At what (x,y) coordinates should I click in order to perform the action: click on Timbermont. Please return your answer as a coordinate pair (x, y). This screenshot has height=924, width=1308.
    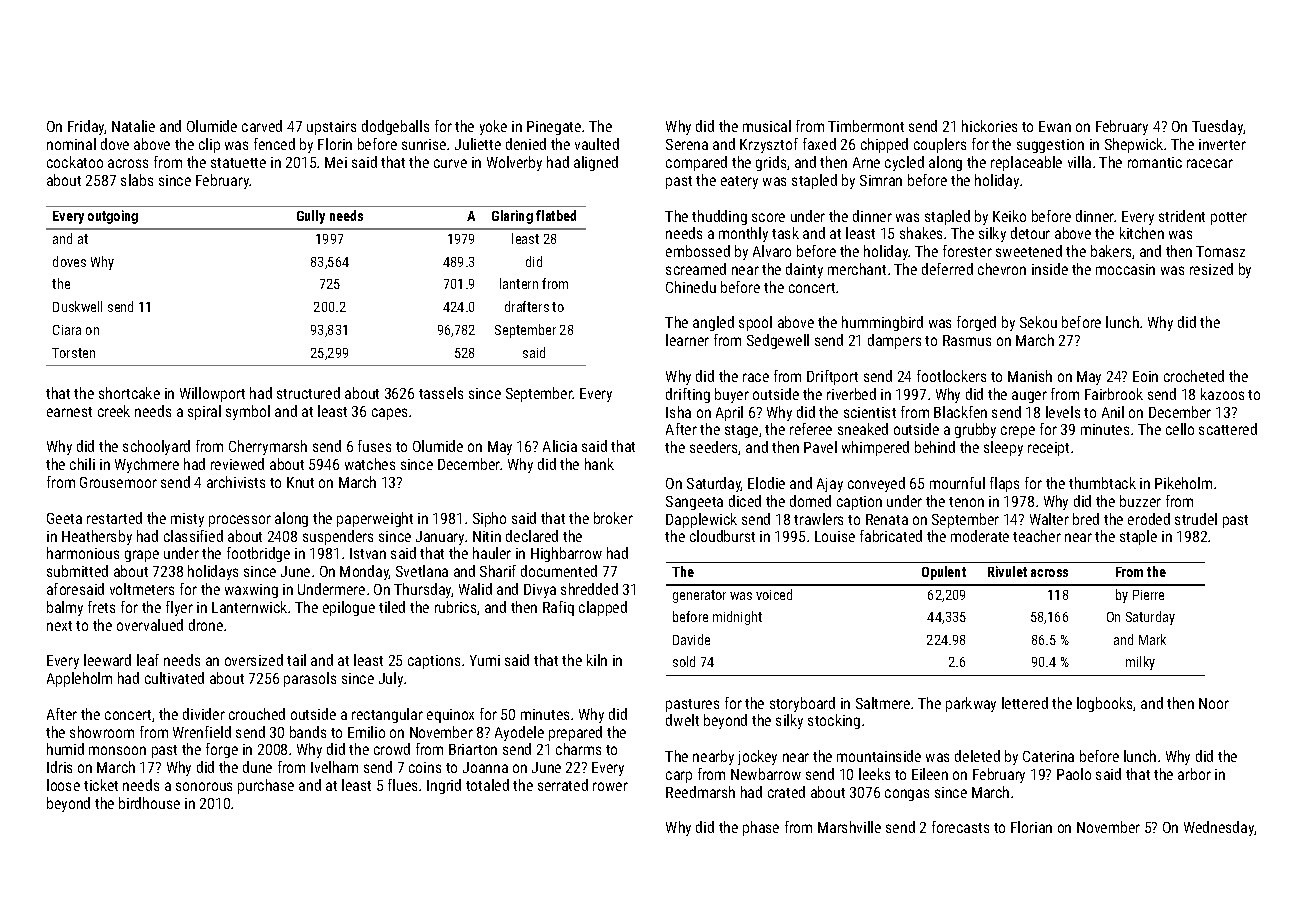
    Looking at the image, I should click on (866, 126).
